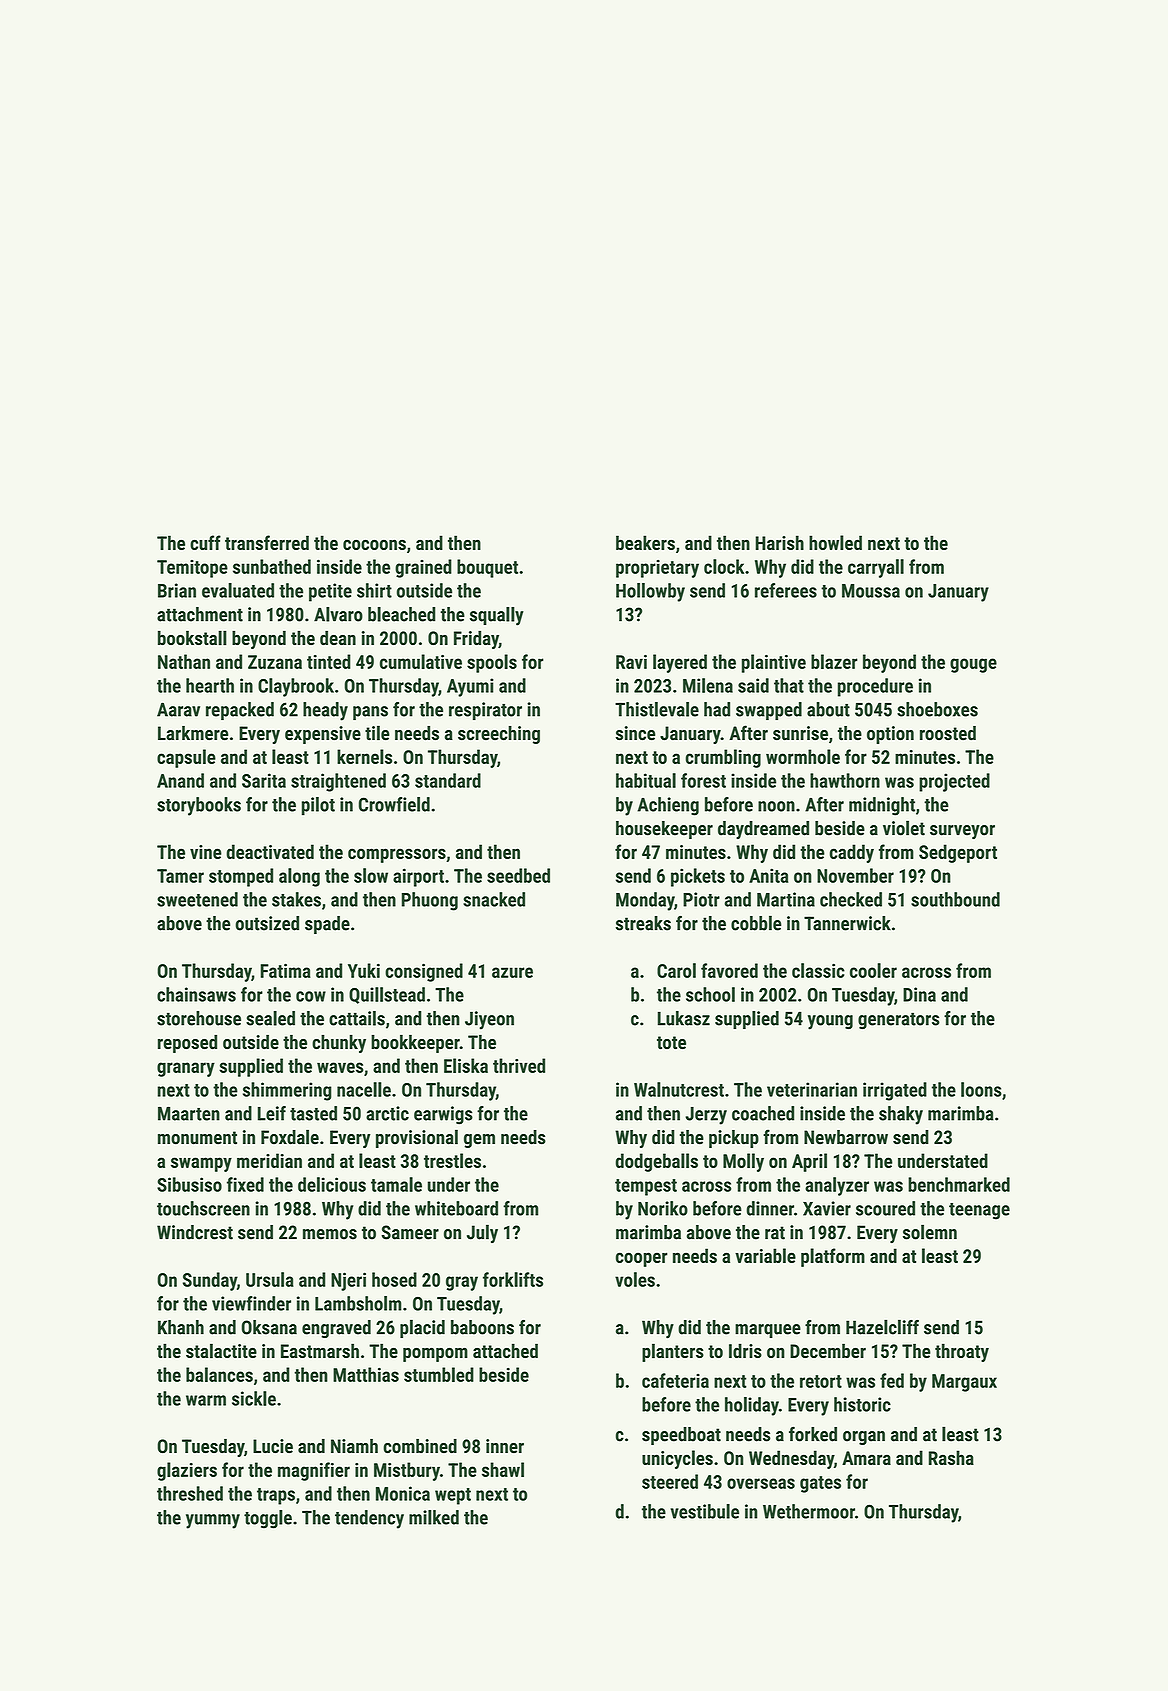  Describe the element at coordinates (181, 1327) in the screenshot. I see `Khanh` at that location.
